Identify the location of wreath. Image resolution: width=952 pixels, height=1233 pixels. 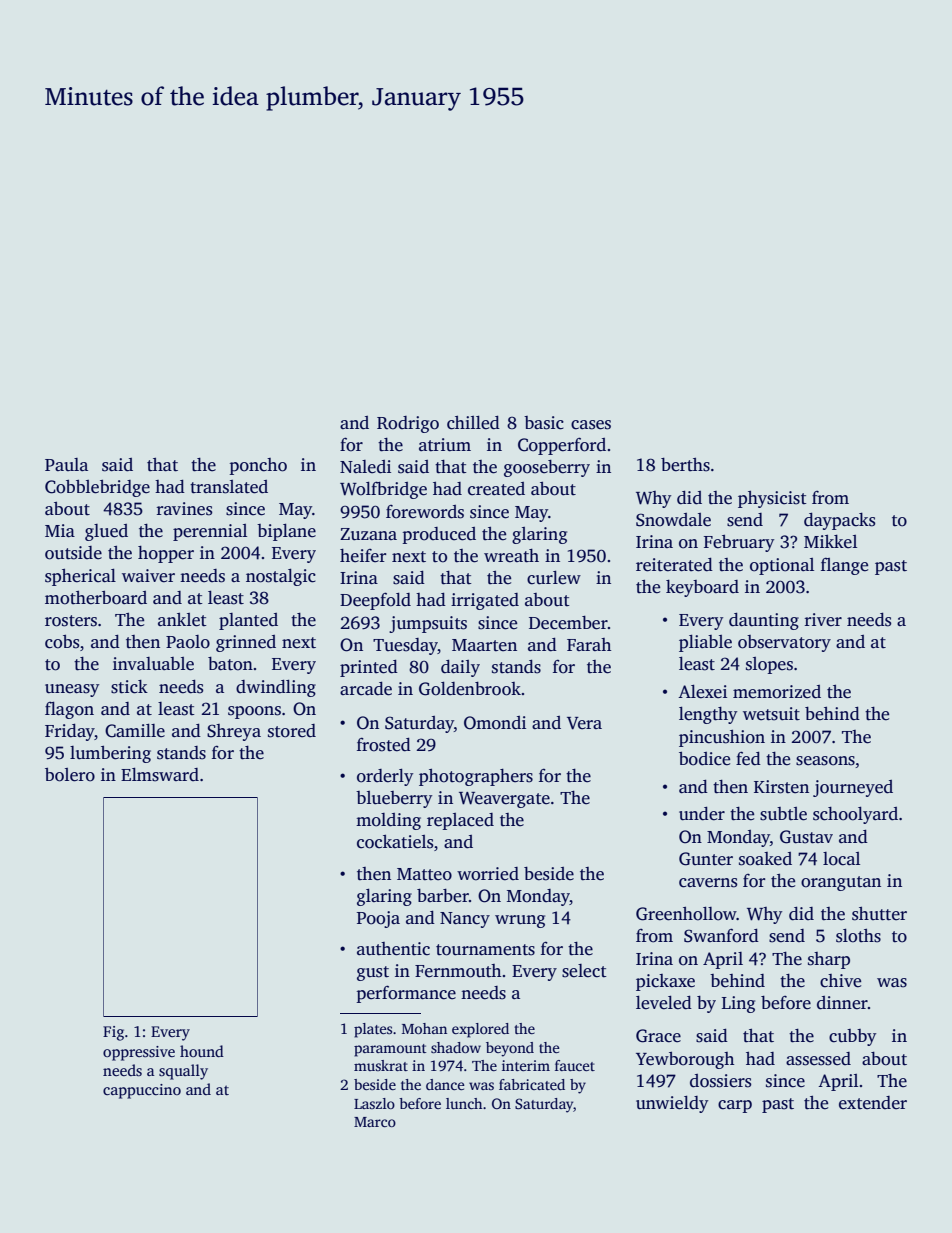
(511, 556).
